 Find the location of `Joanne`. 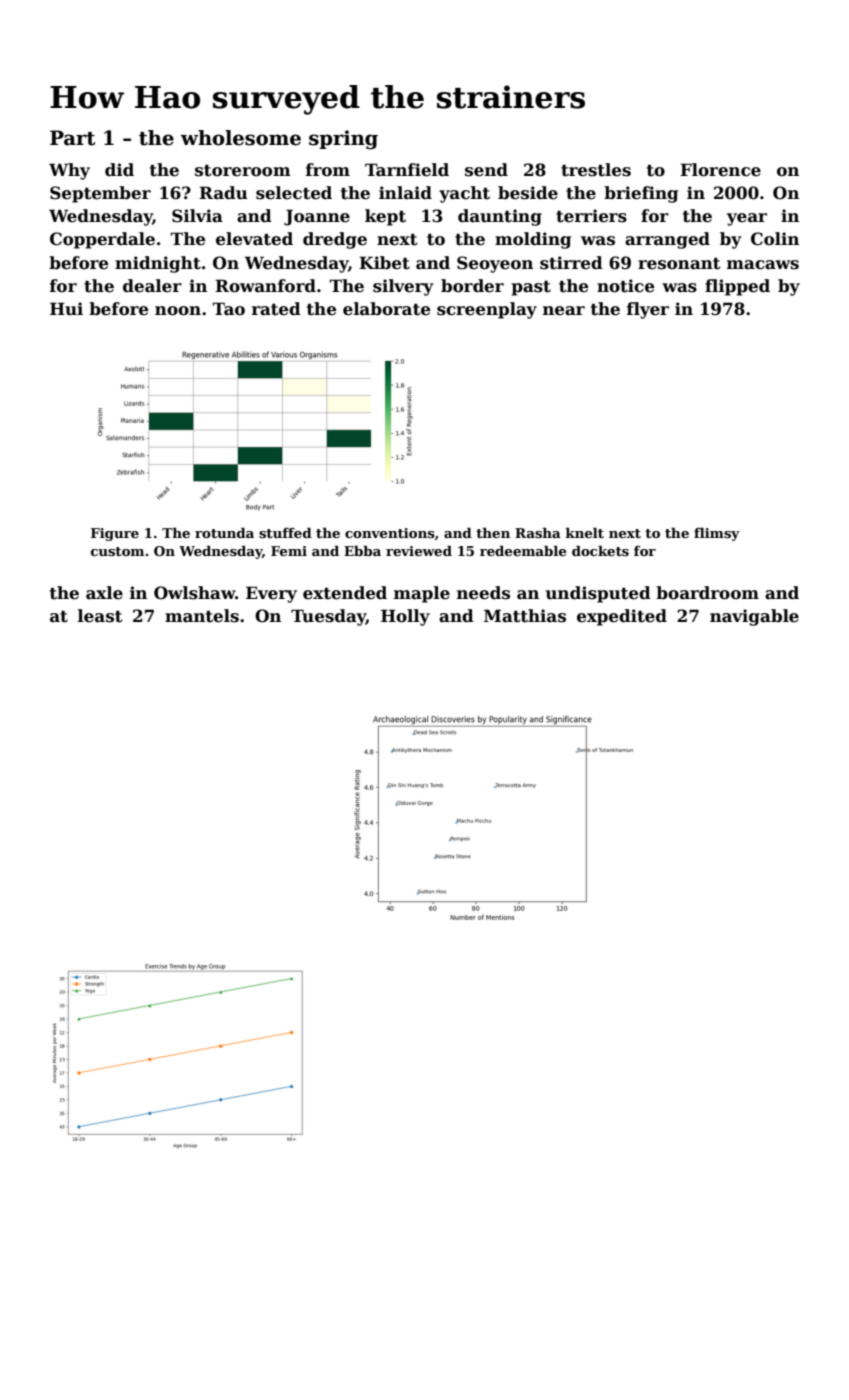

Joanne is located at coordinates (317, 217).
